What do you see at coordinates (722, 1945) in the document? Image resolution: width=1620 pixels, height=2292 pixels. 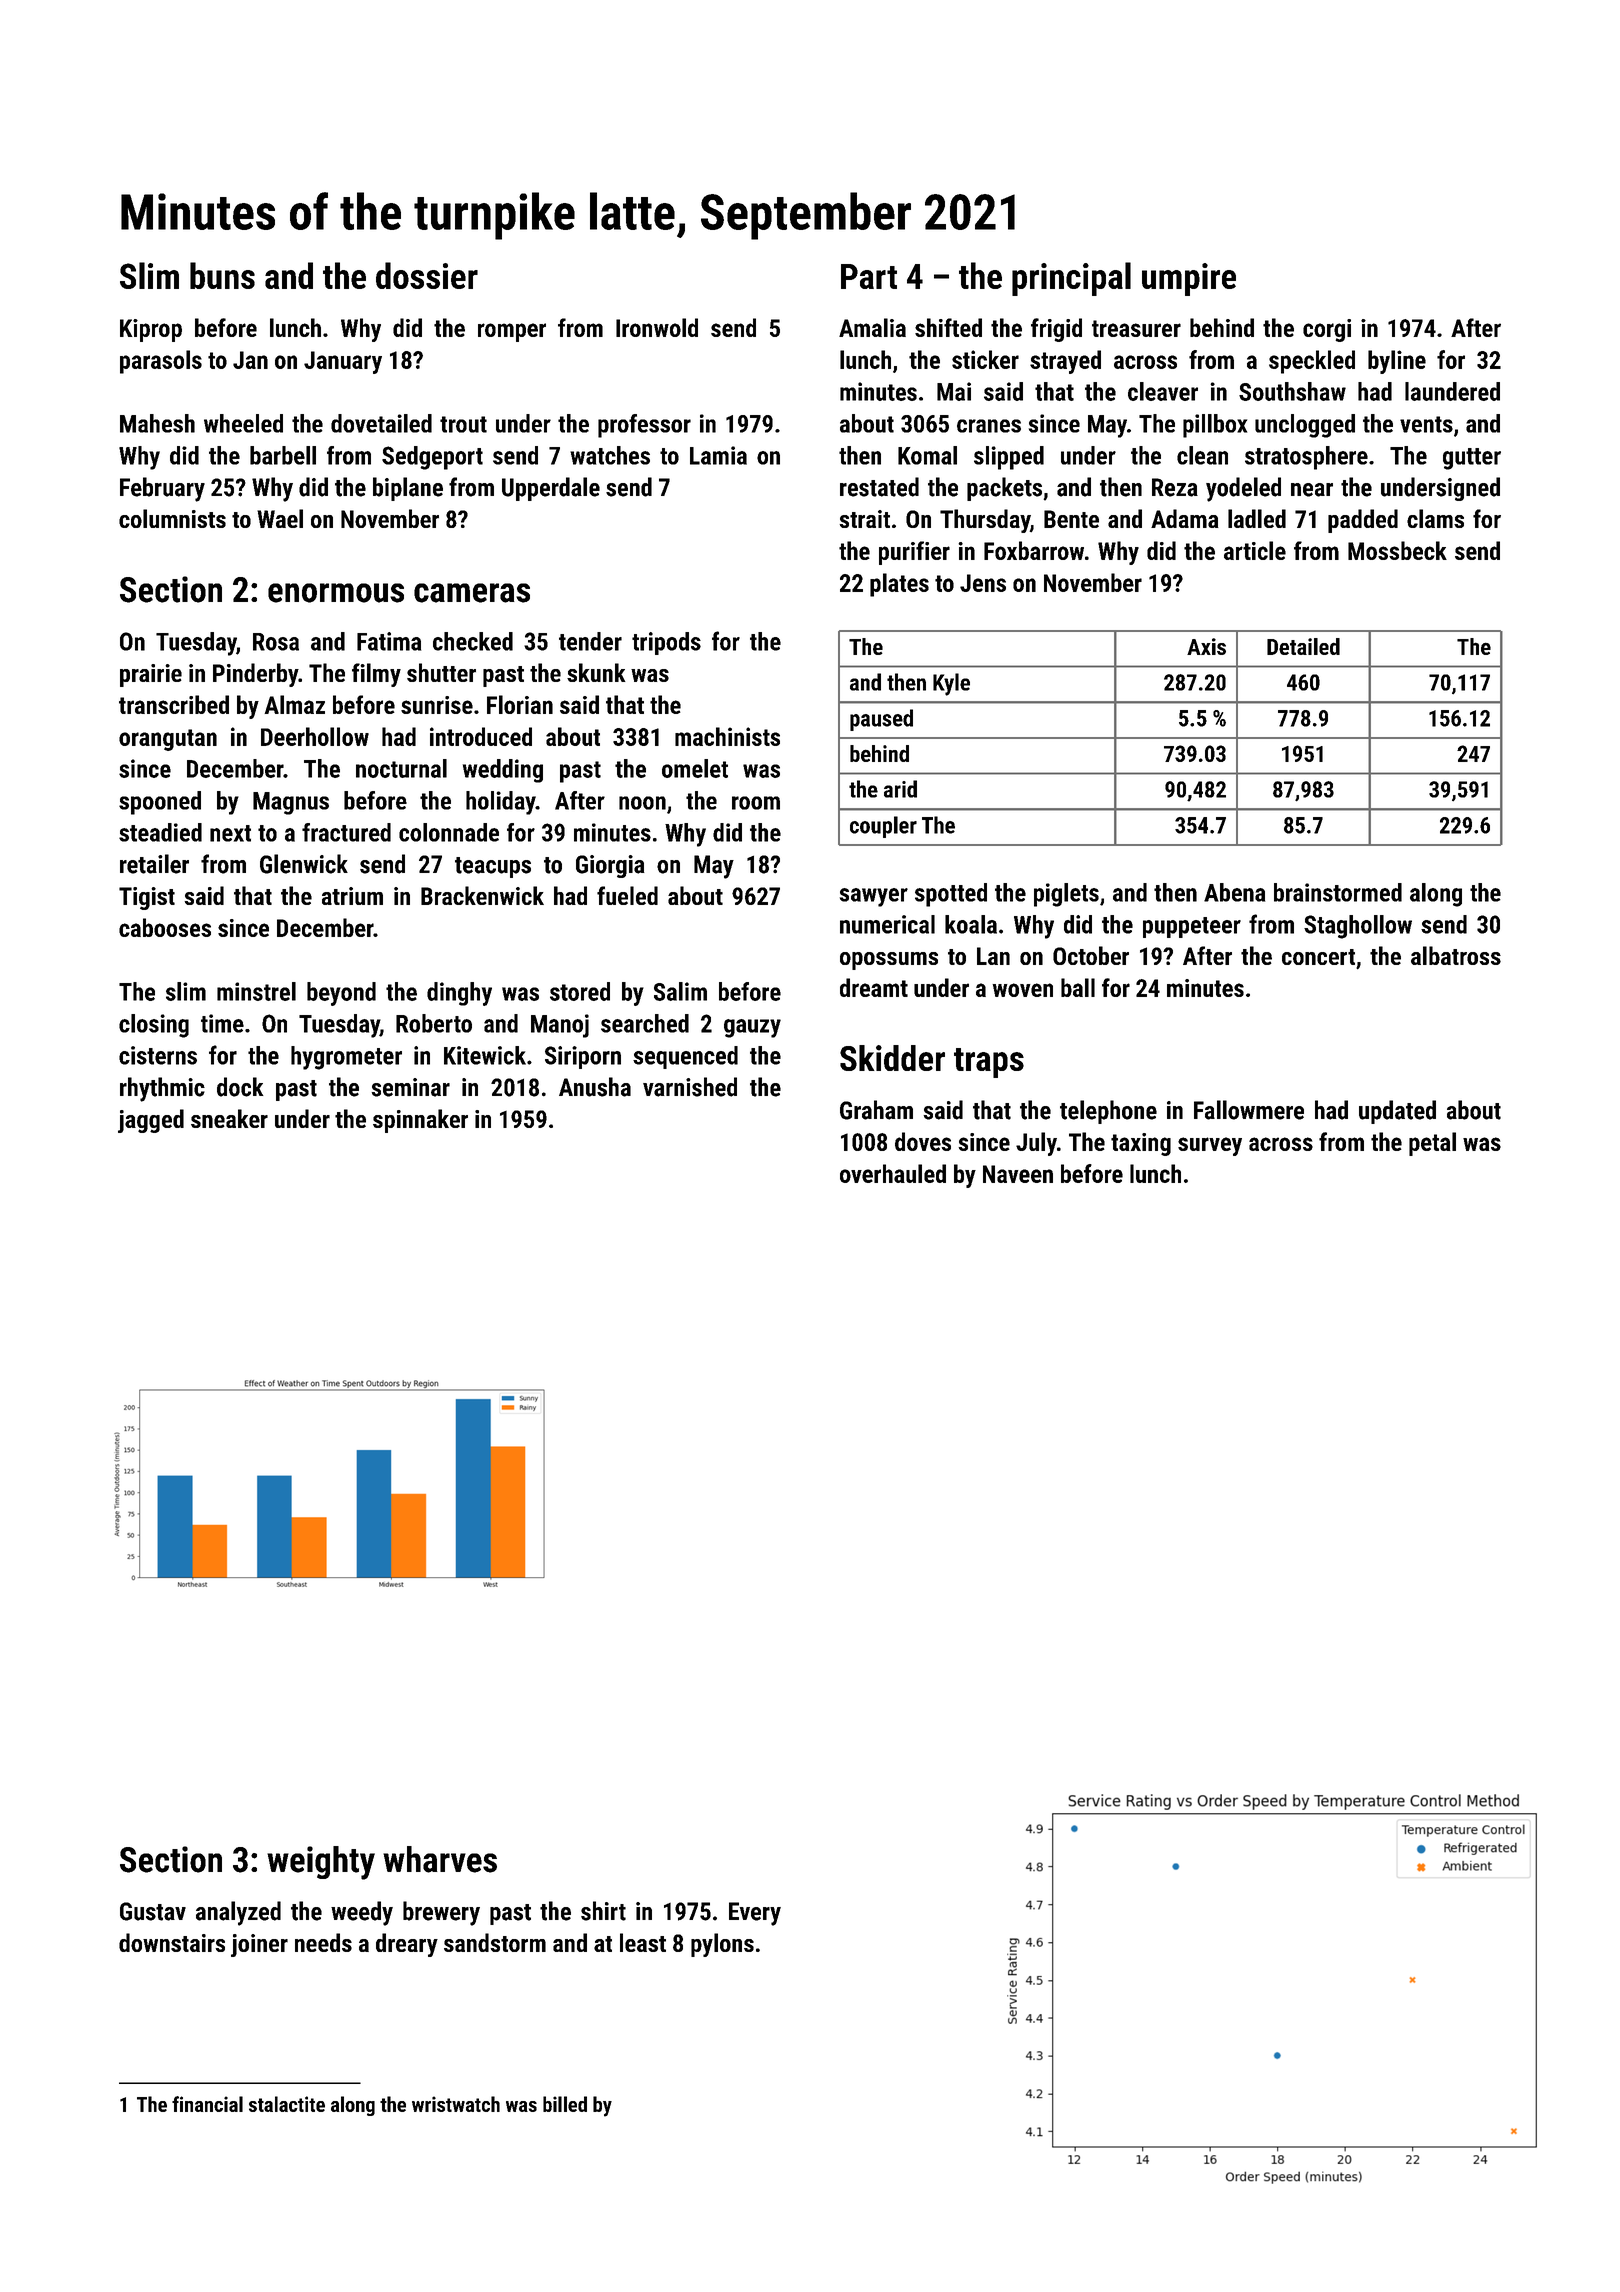 I see `pylons` at bounding box center [722, 1945].
